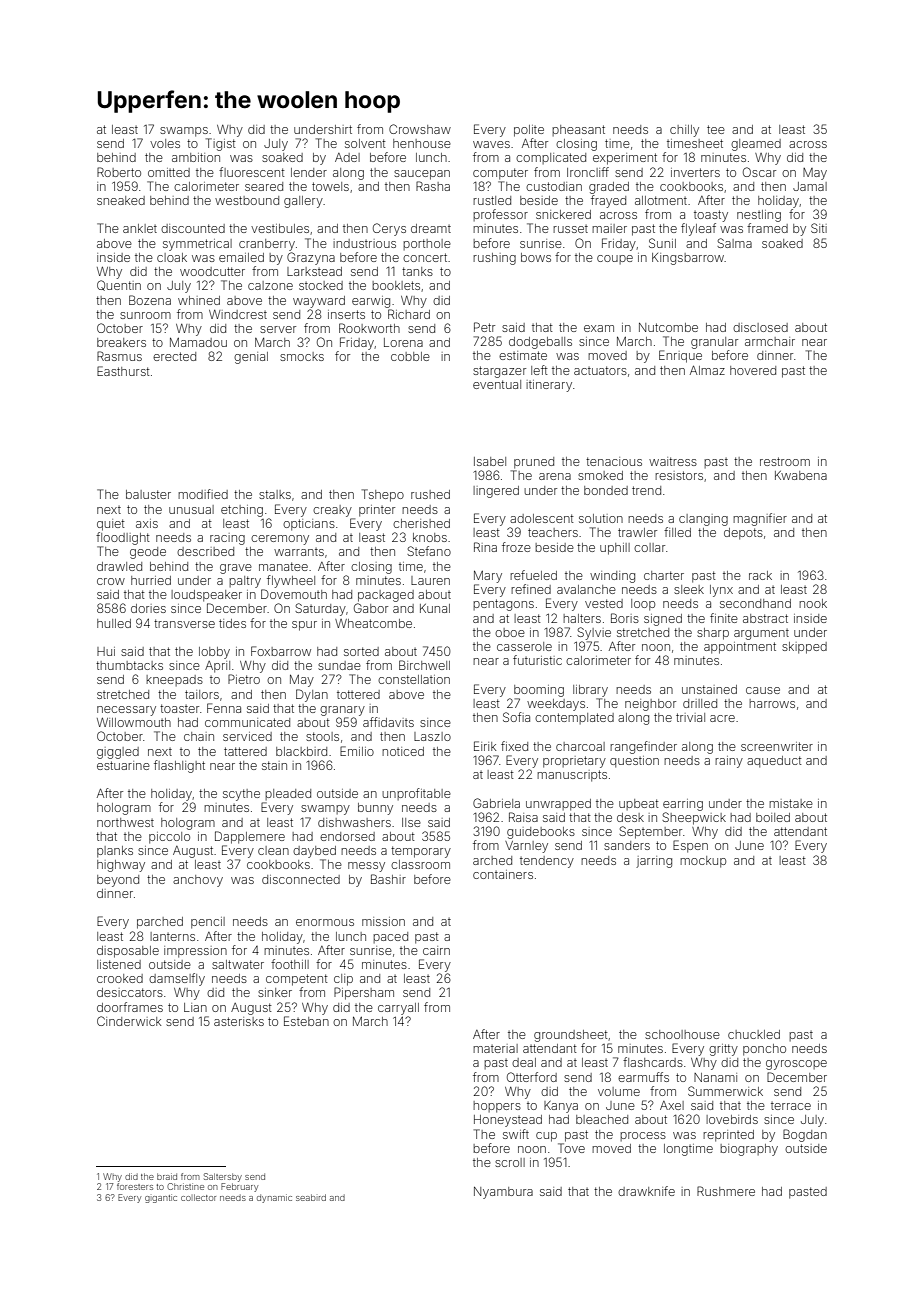  I want to click on Espen, so click(690, 846).
